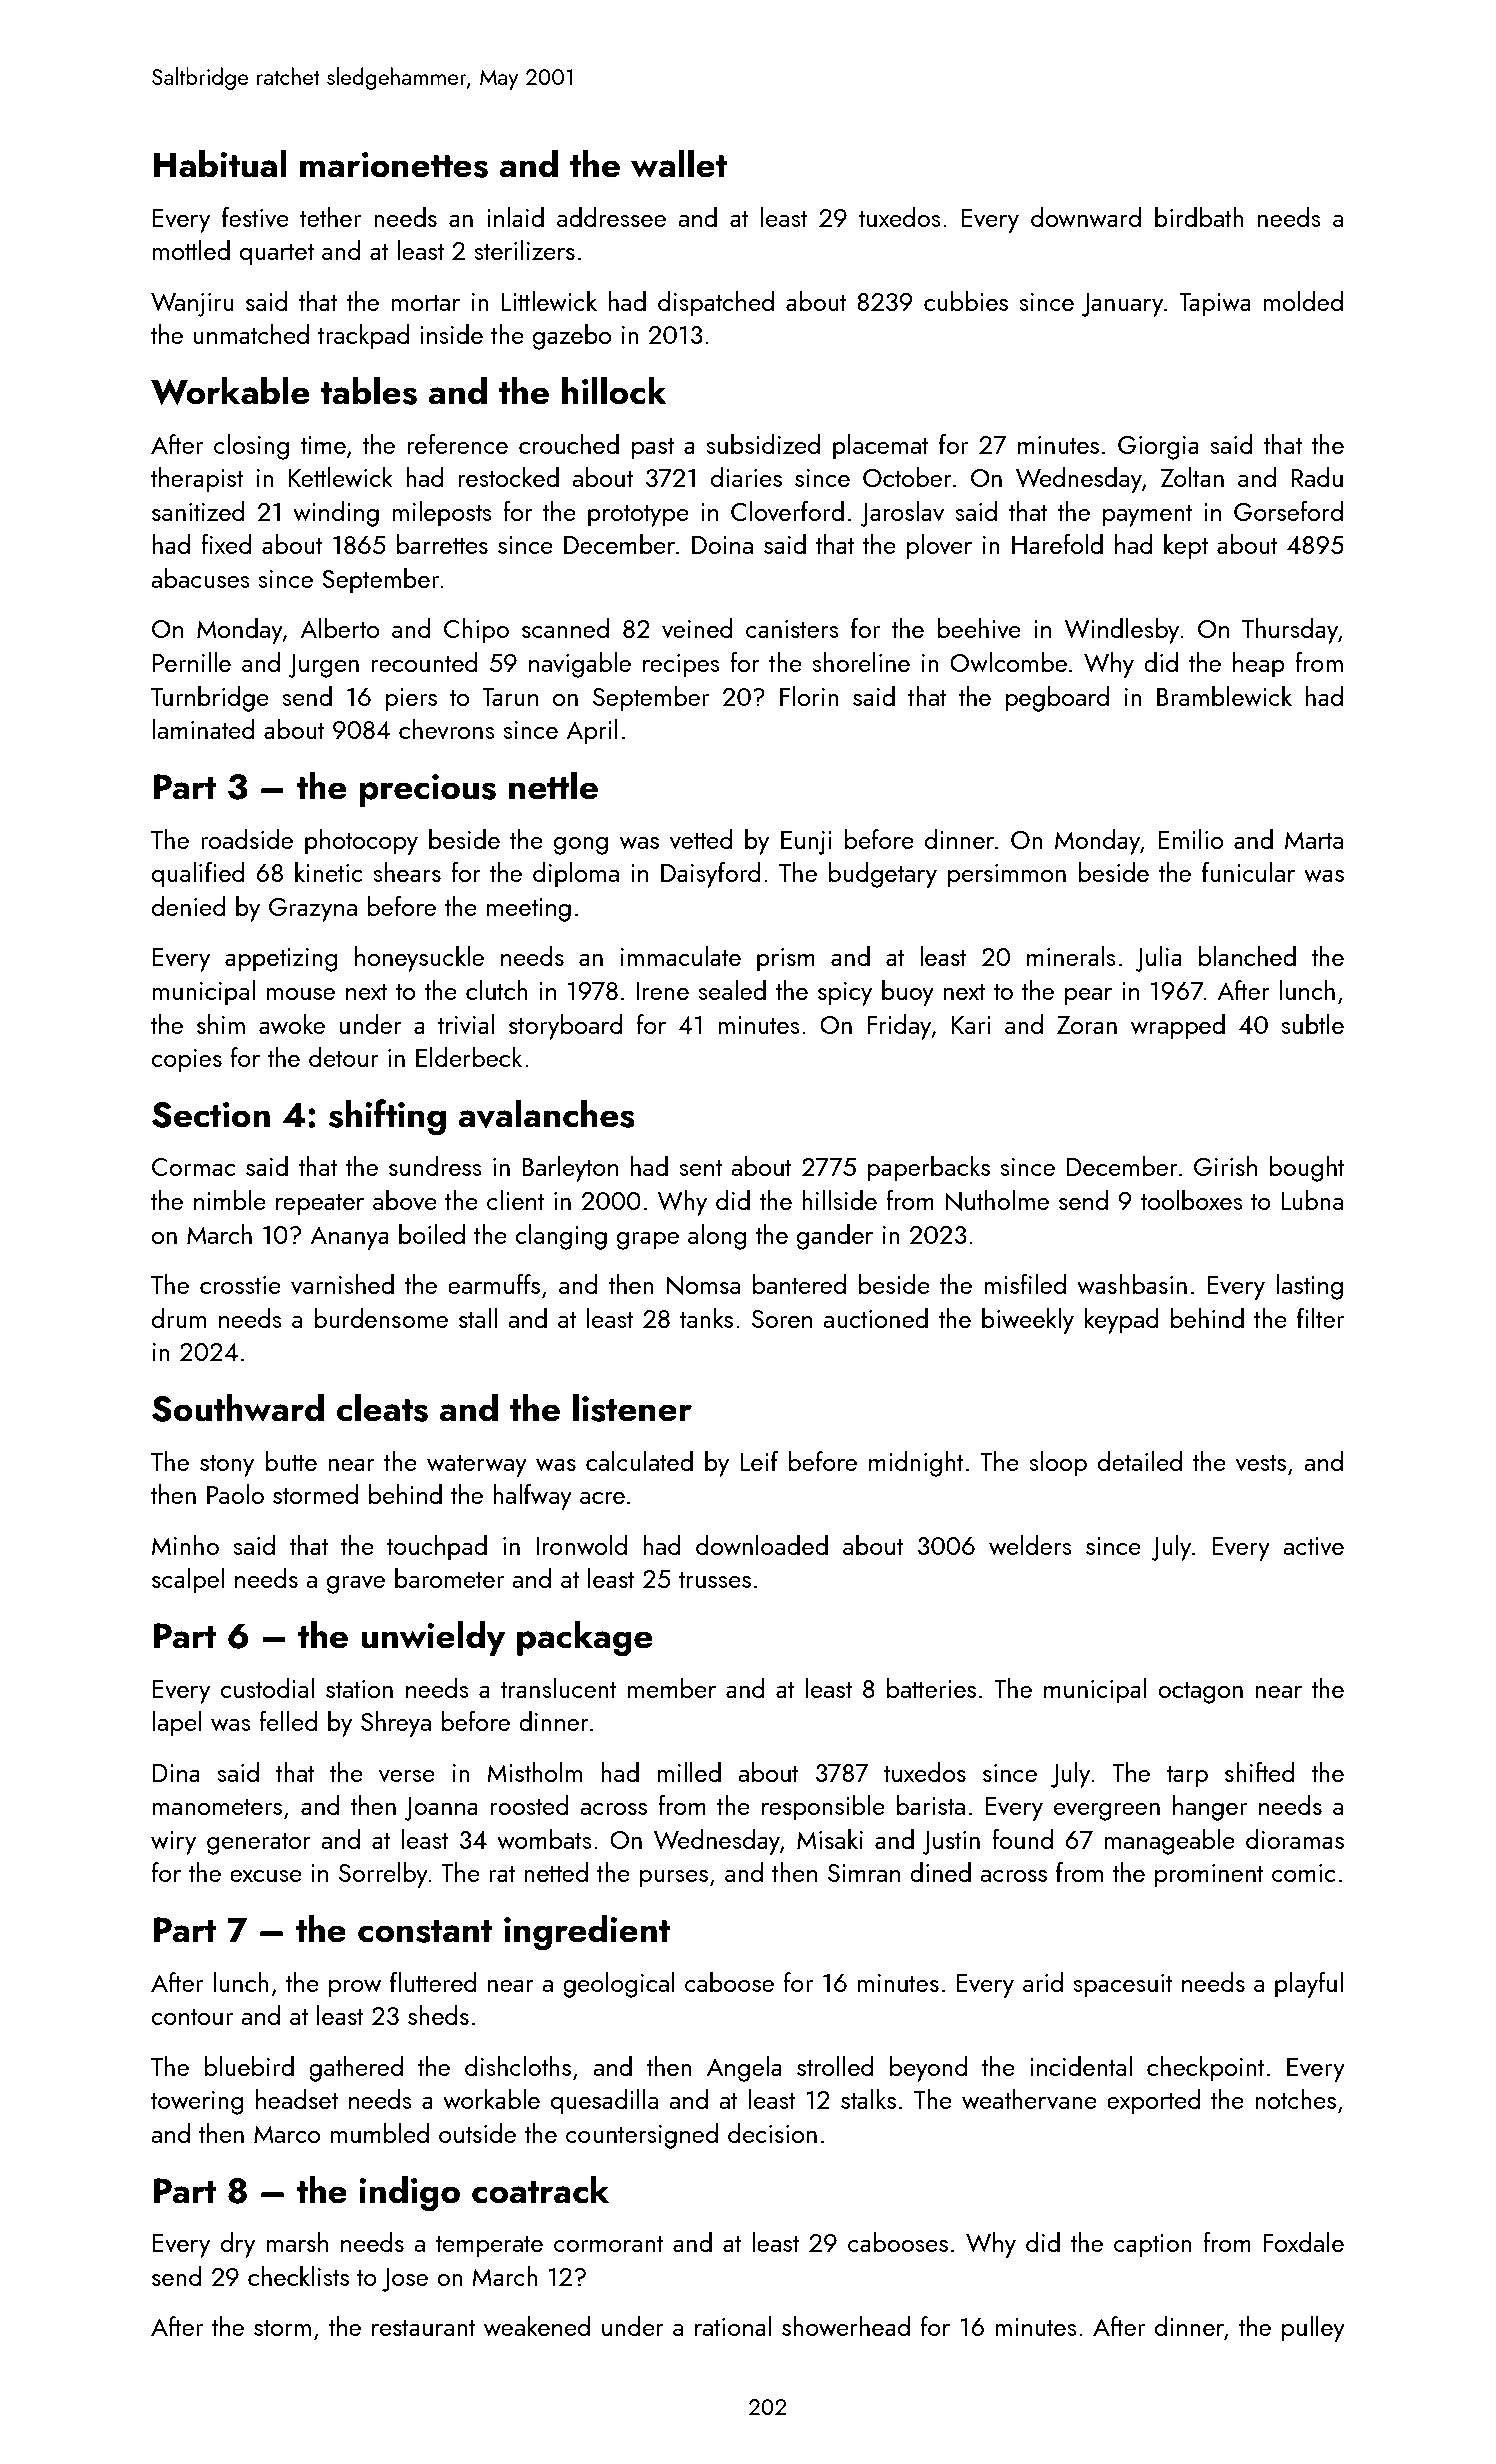 The height and width of the page is (2464, 1496). Describe the element at coordinates (219, 163) in the page. I see `Habitual` at that location.
